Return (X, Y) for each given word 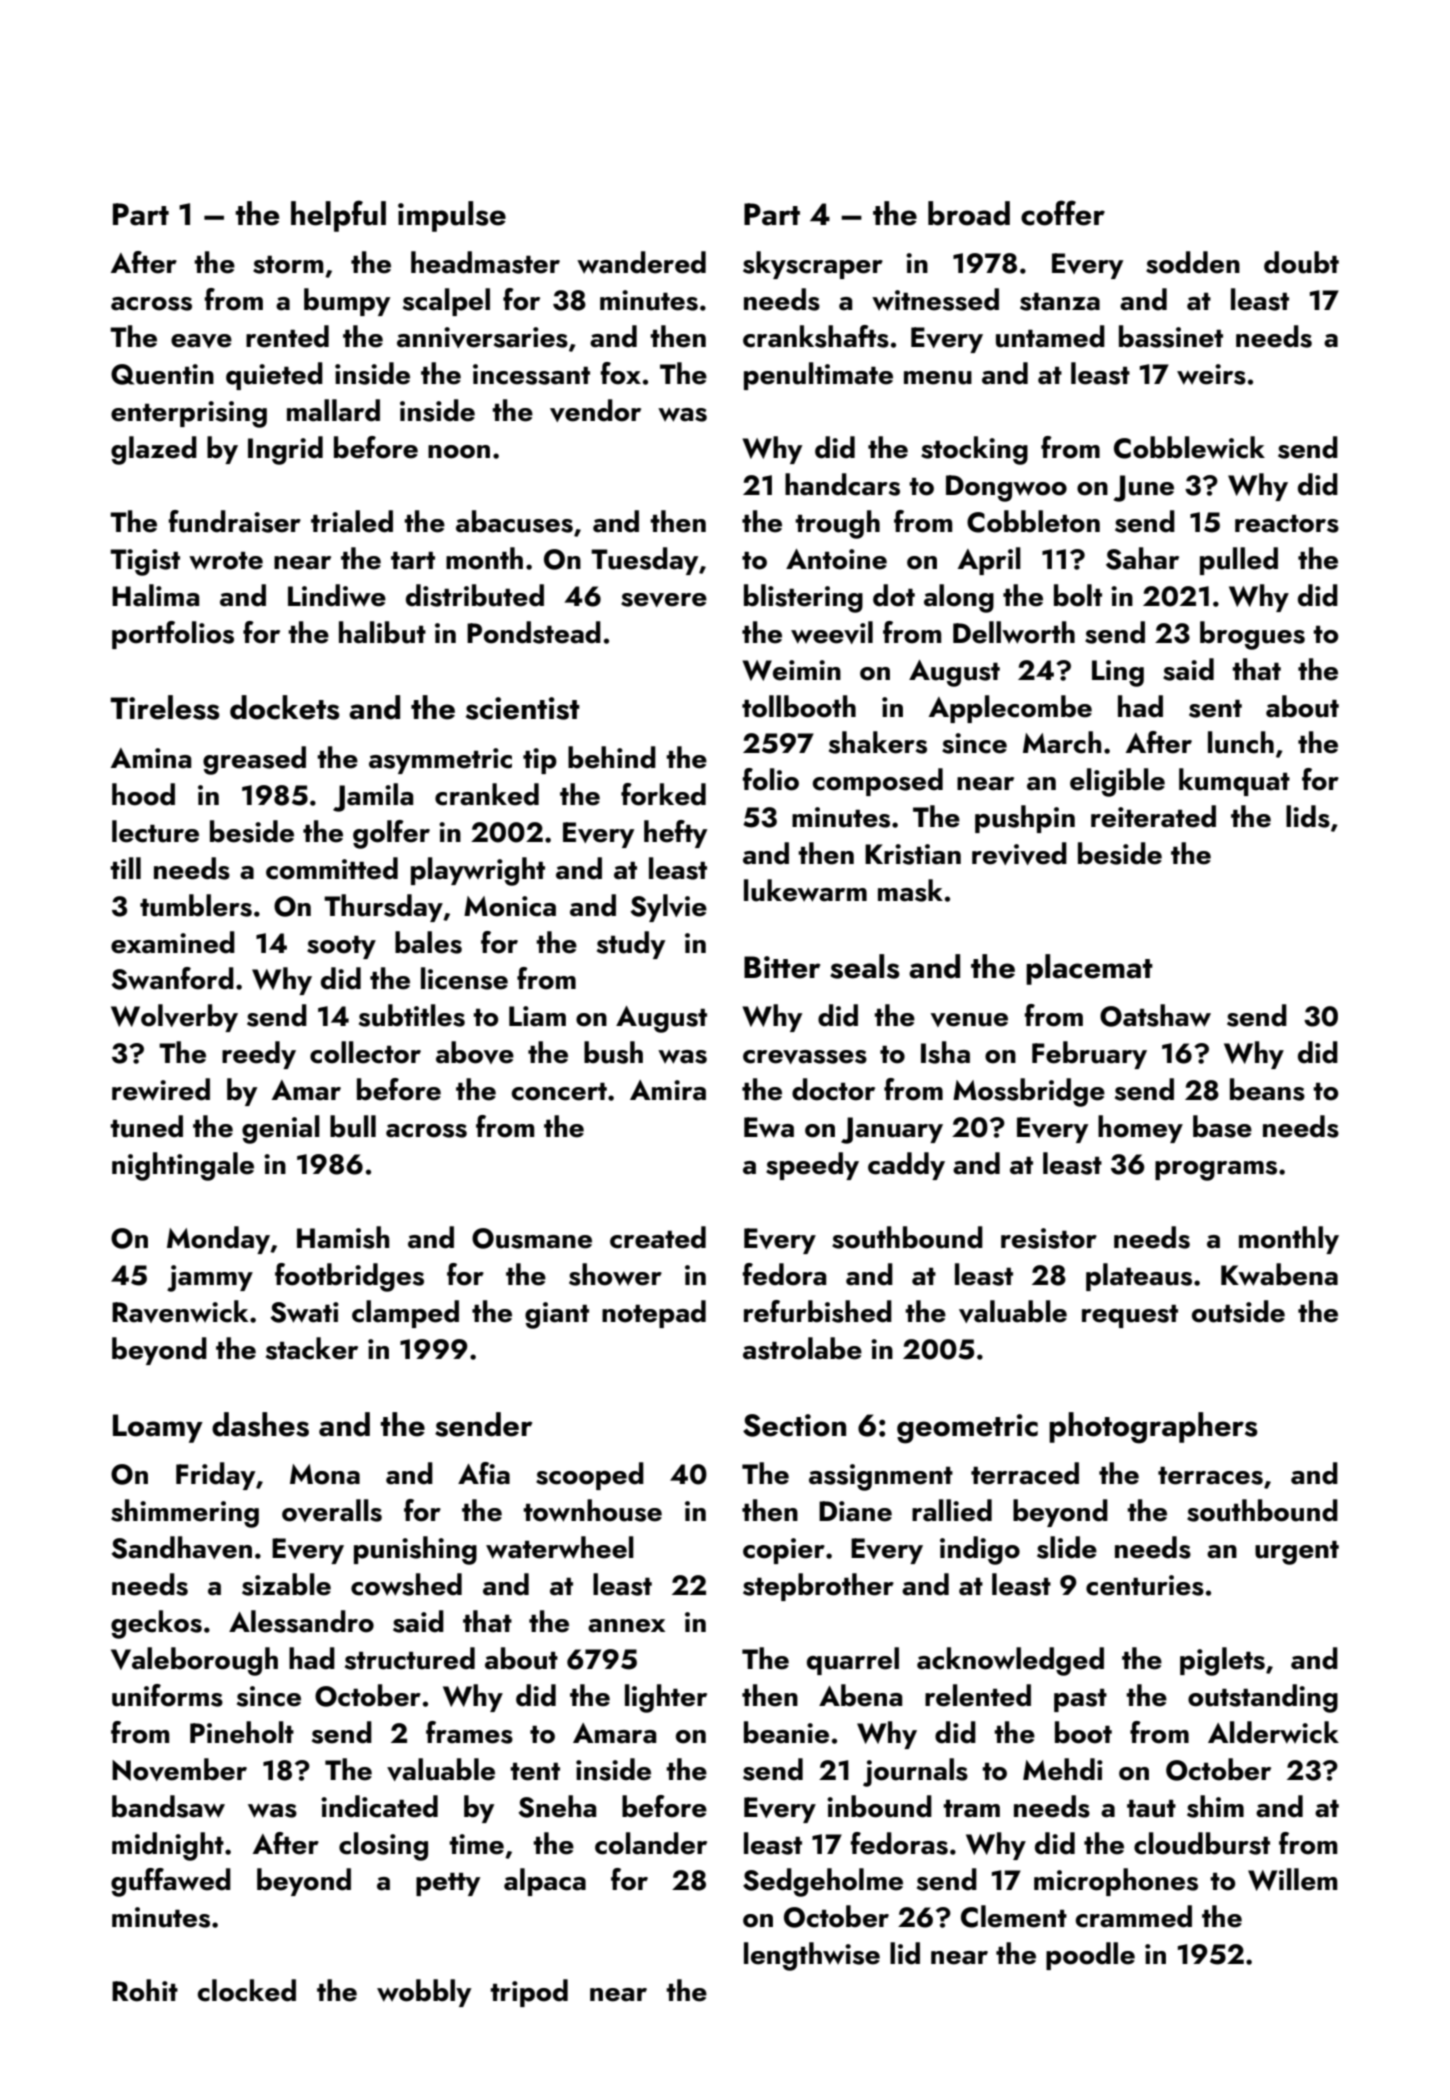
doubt (1301, 262)
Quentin (162, 374)
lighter (666, 1698)
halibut (382, 632)
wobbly (424, 1993)
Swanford (172, 978)
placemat (1089, 969)
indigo (980, 1550)
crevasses (805, 1057)
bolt (1078, 595)
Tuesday (644, 561)
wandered (641, 262)
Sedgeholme (823, 1882)
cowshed (406, 1584)
